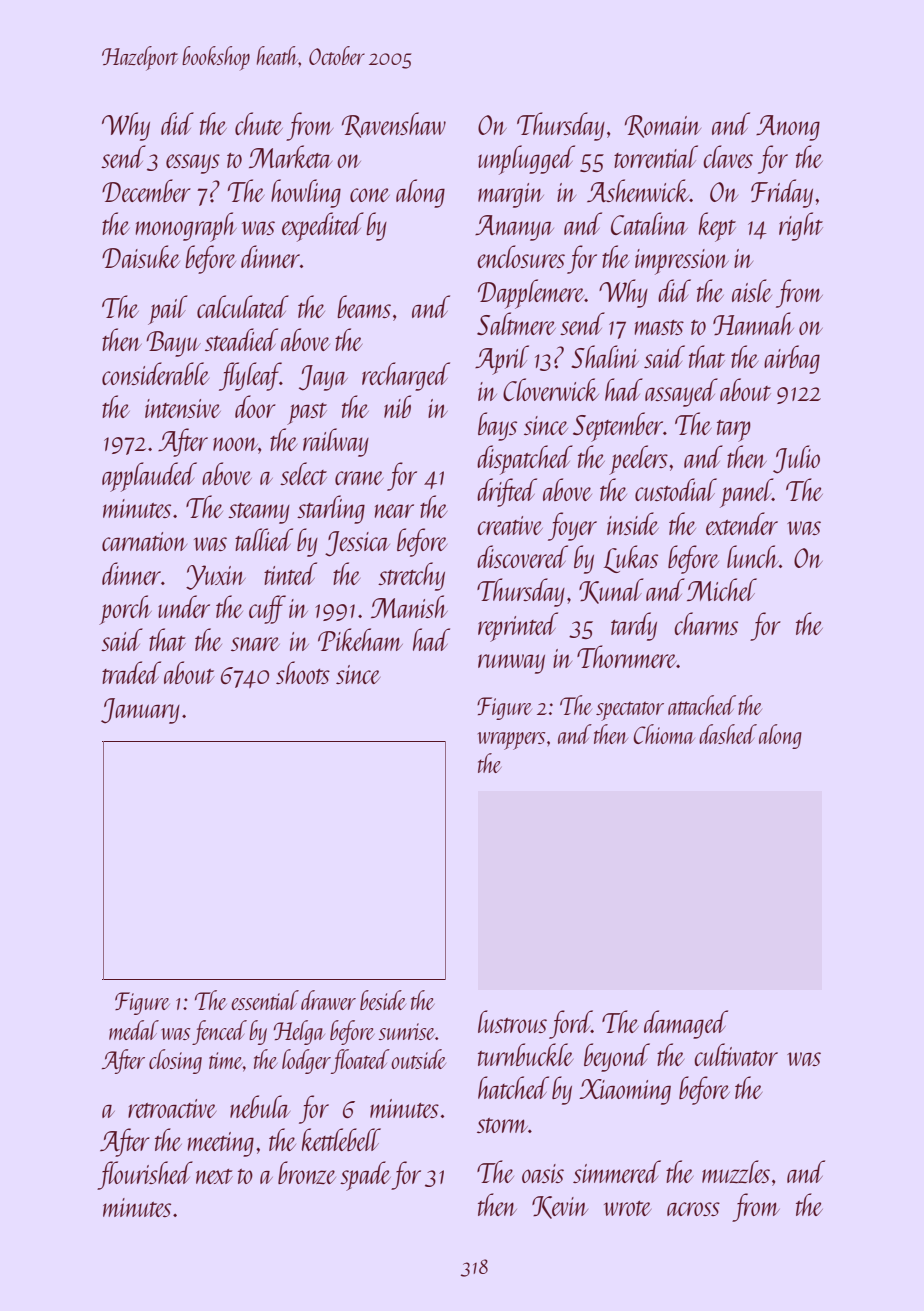 Image resolution: width=924 pixels, height=1311 pixels. I want to click on chute, so click(259, 123).
